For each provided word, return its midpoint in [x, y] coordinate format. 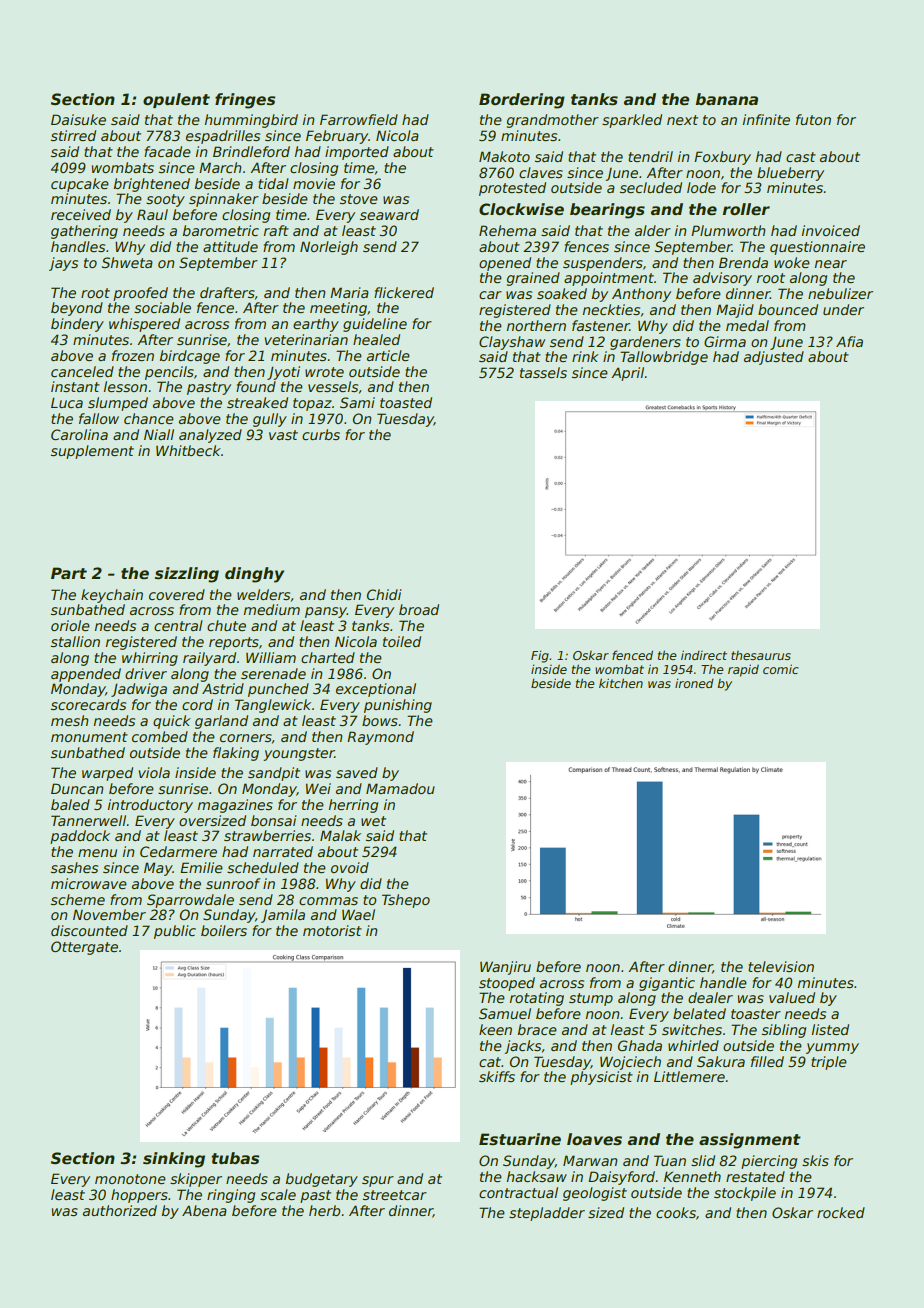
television [781, 966]
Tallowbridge [664, 358]
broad [419, 609]
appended [86, 675]
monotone [130, 1179]
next [682, 120]
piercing [769, 1162]
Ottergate [84, 948]
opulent [176, 100]
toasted [406, 402]
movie [314, 183]
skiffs [497, 1076]
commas [328, 901]
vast [283, 435]
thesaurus [761, 655]
